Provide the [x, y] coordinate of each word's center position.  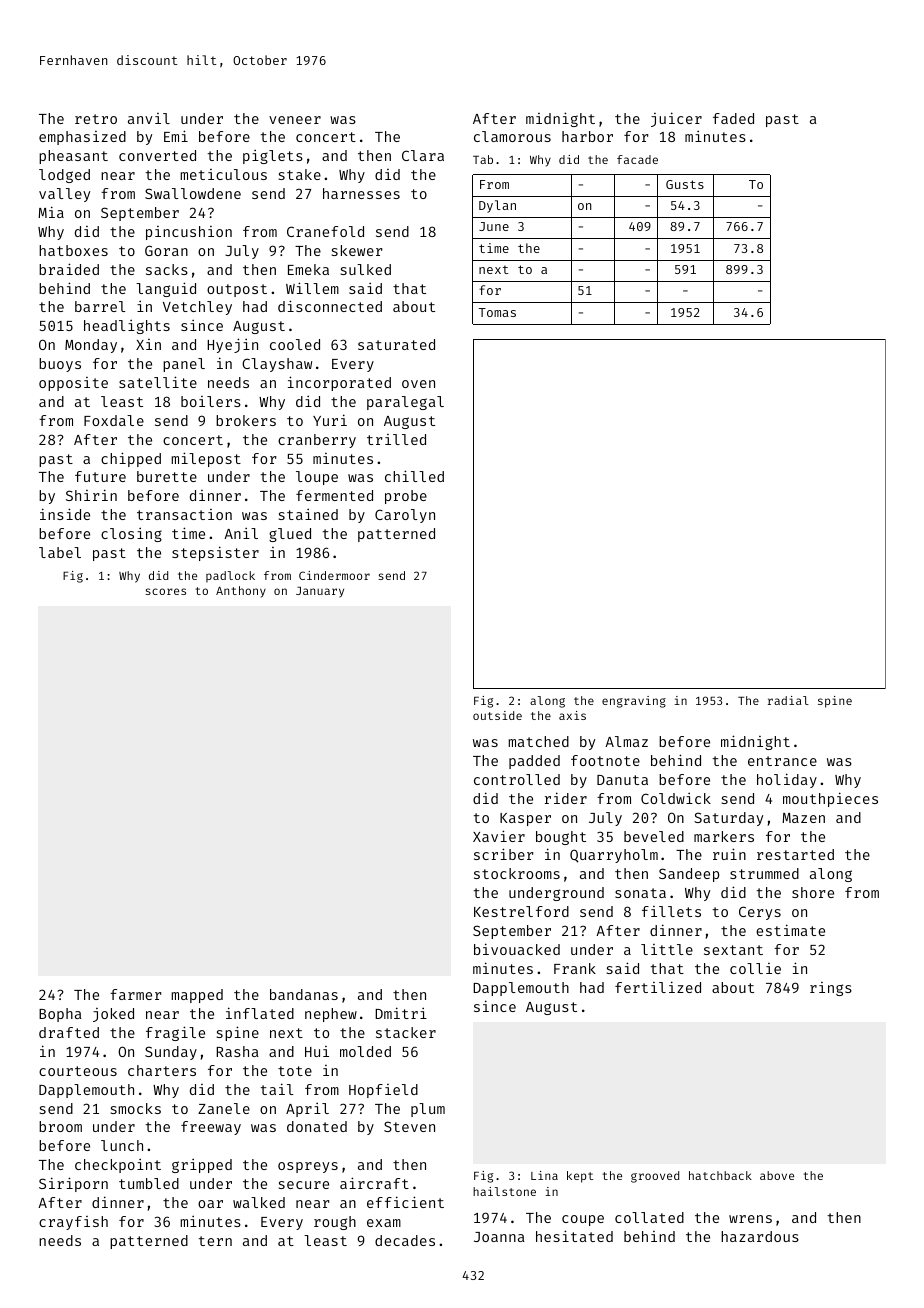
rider [566, 798]
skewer [357, 250]
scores [166, 591]
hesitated [574, 1236]
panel [184, 365]
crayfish [73, 1223]
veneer [295, 120]
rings [831, 989]
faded [733, 118]
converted [157, 155]
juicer [676, 119]
